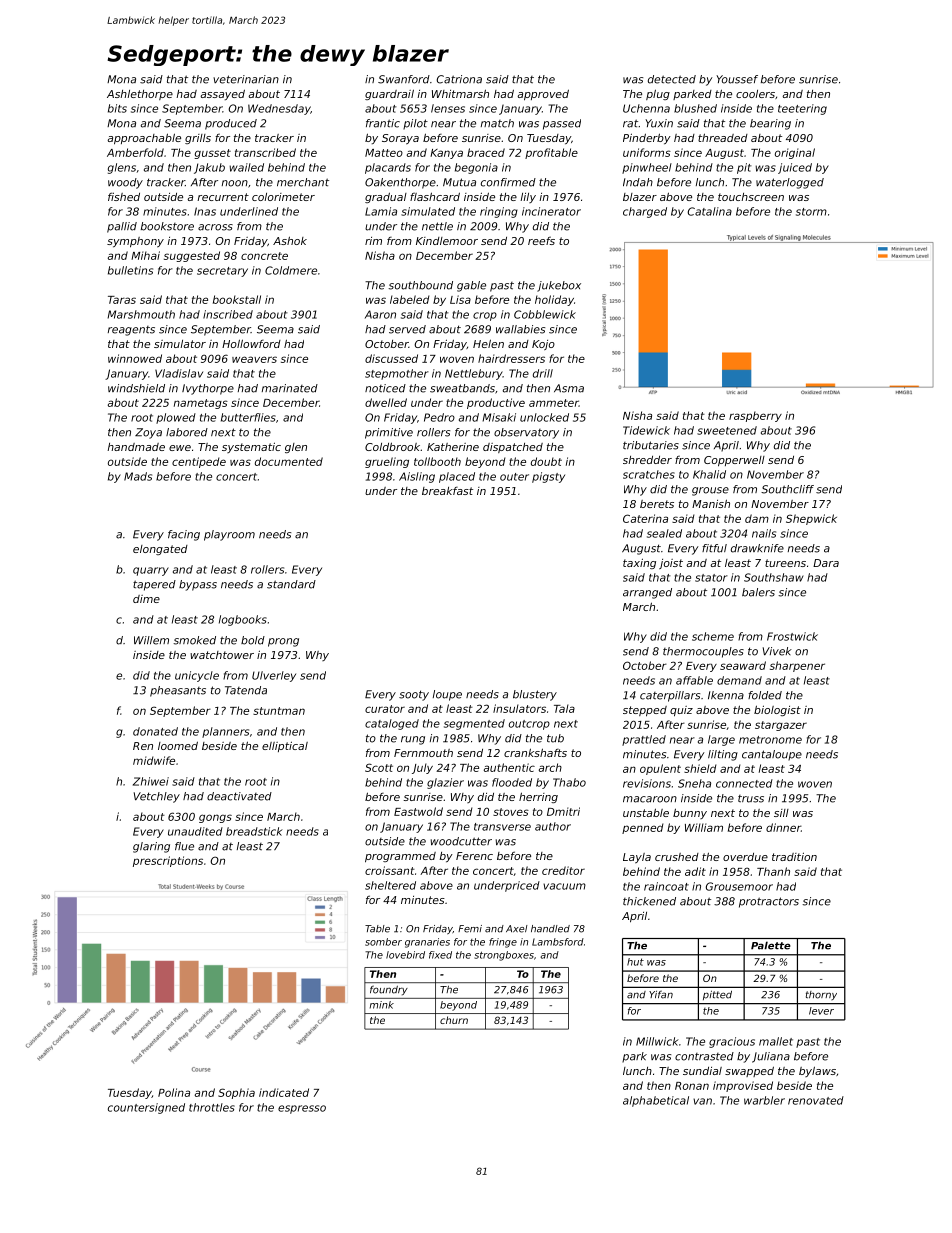  I want to click on berets, so click(657, 504).
